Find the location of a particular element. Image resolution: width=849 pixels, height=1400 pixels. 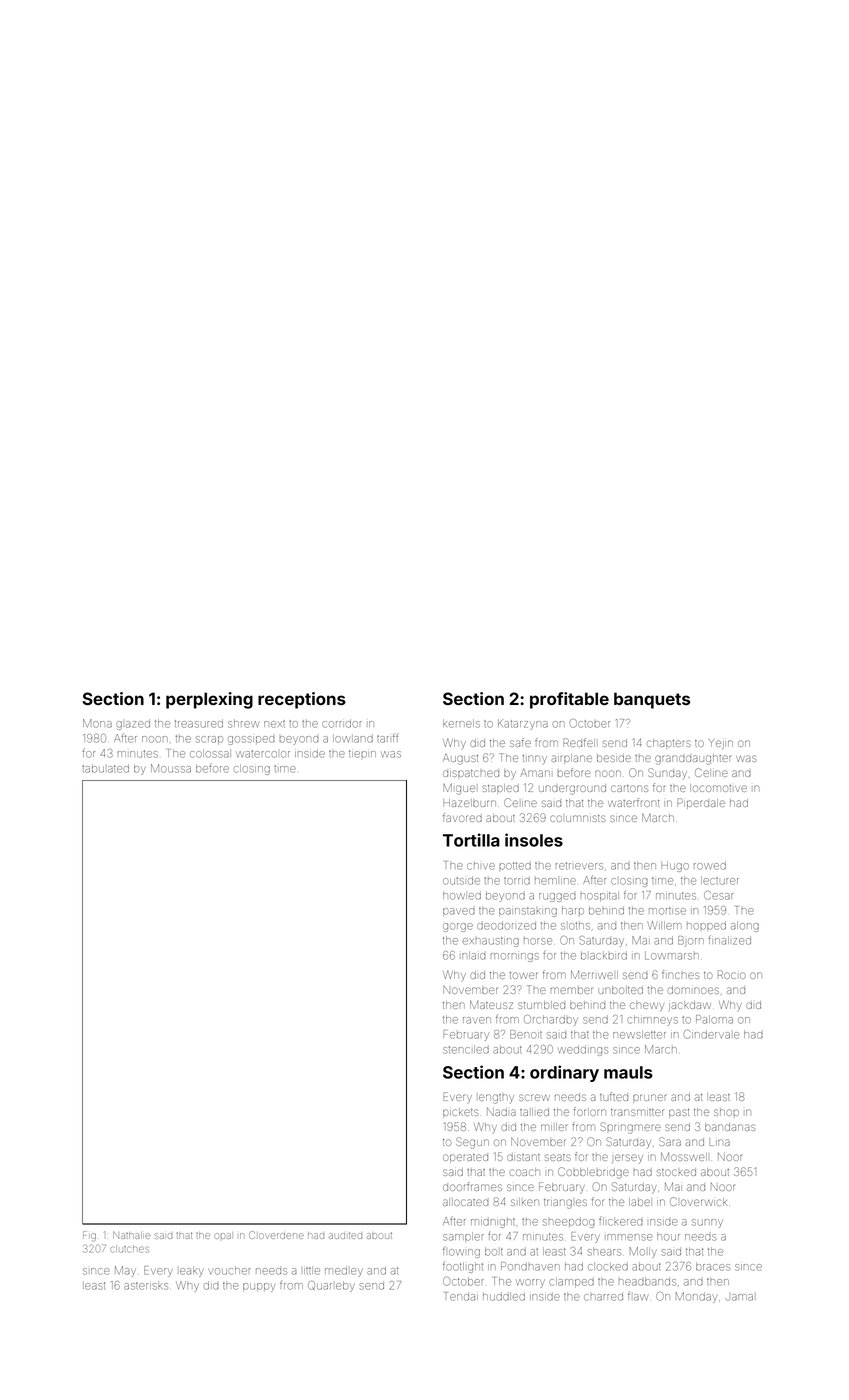

Fig is located at coordinates (89, 1236).
